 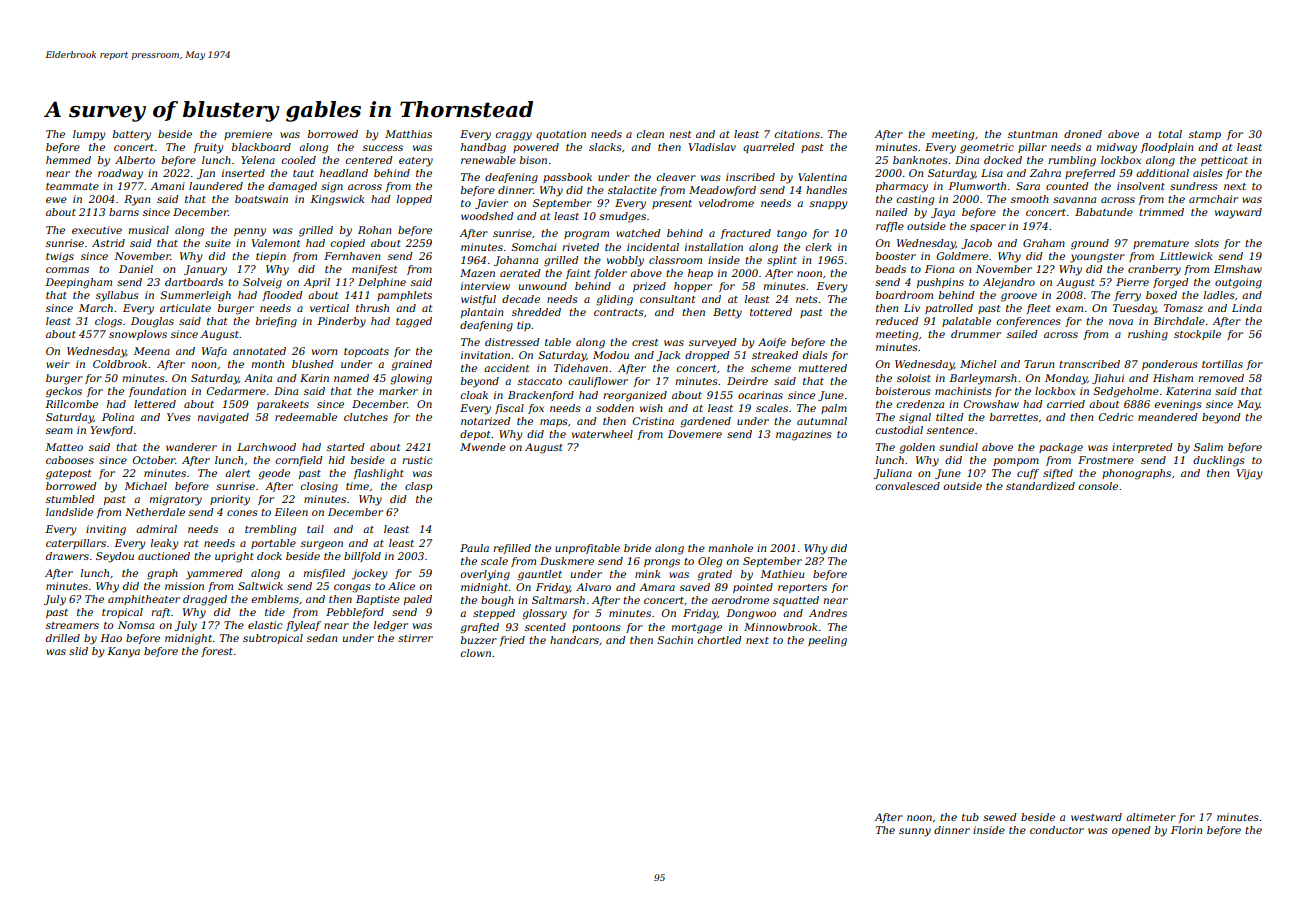 I want to click on sunny, so click(x=915, y=832).
